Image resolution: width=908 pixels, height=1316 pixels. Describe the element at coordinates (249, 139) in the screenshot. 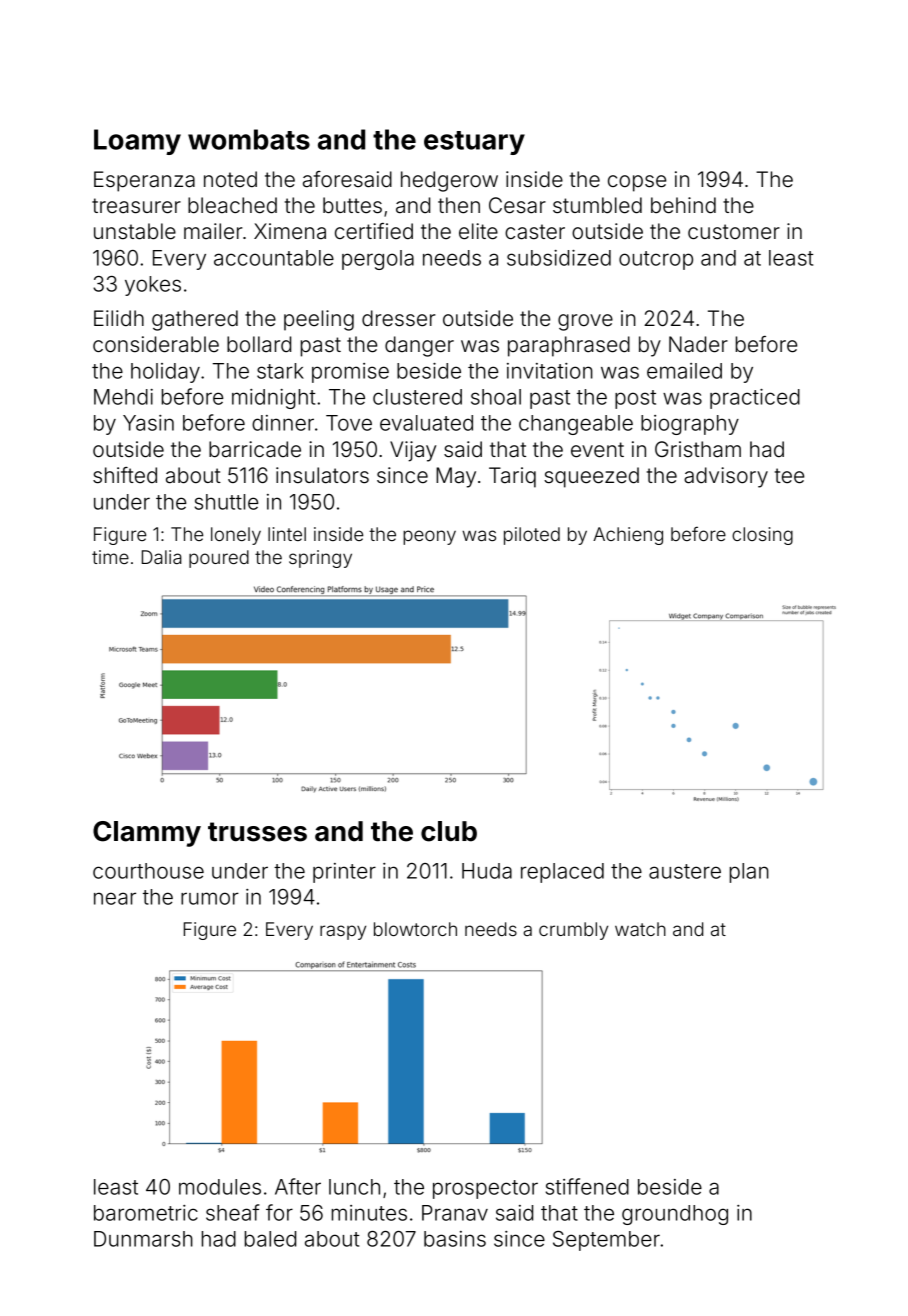

I see `wombats` at that location.
